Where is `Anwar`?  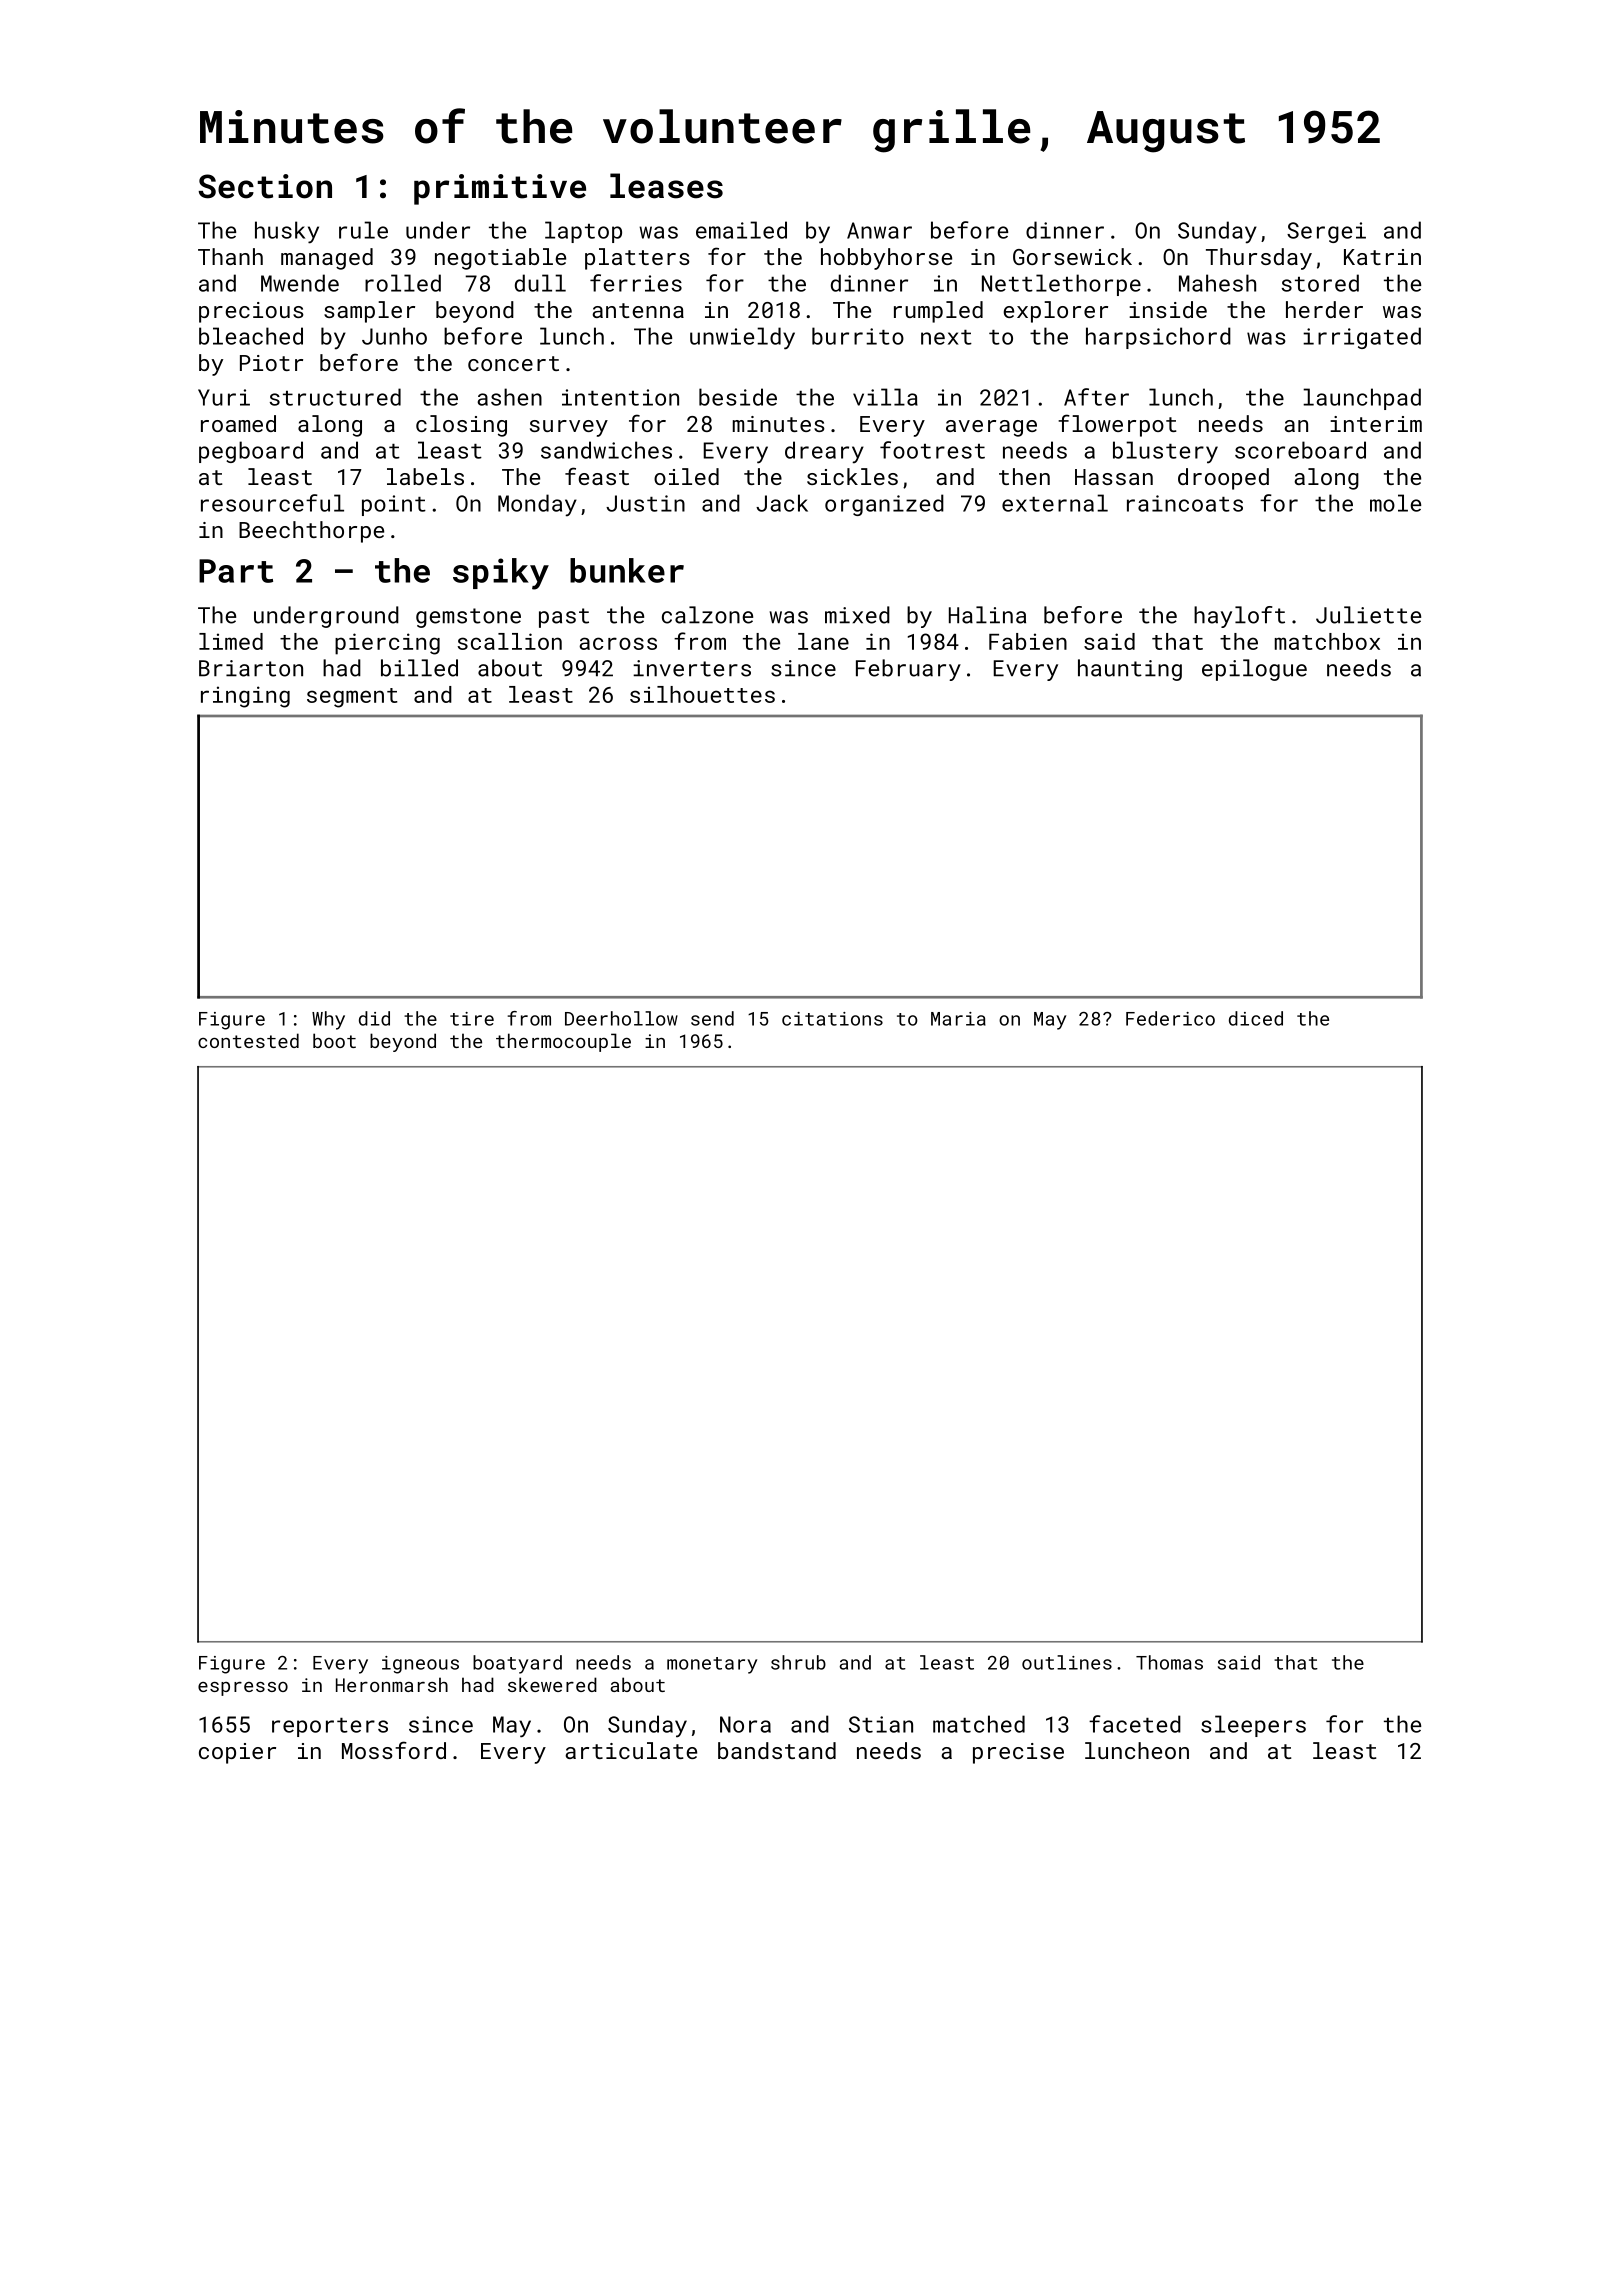
Anwar is located at coordinates (879, 230).
